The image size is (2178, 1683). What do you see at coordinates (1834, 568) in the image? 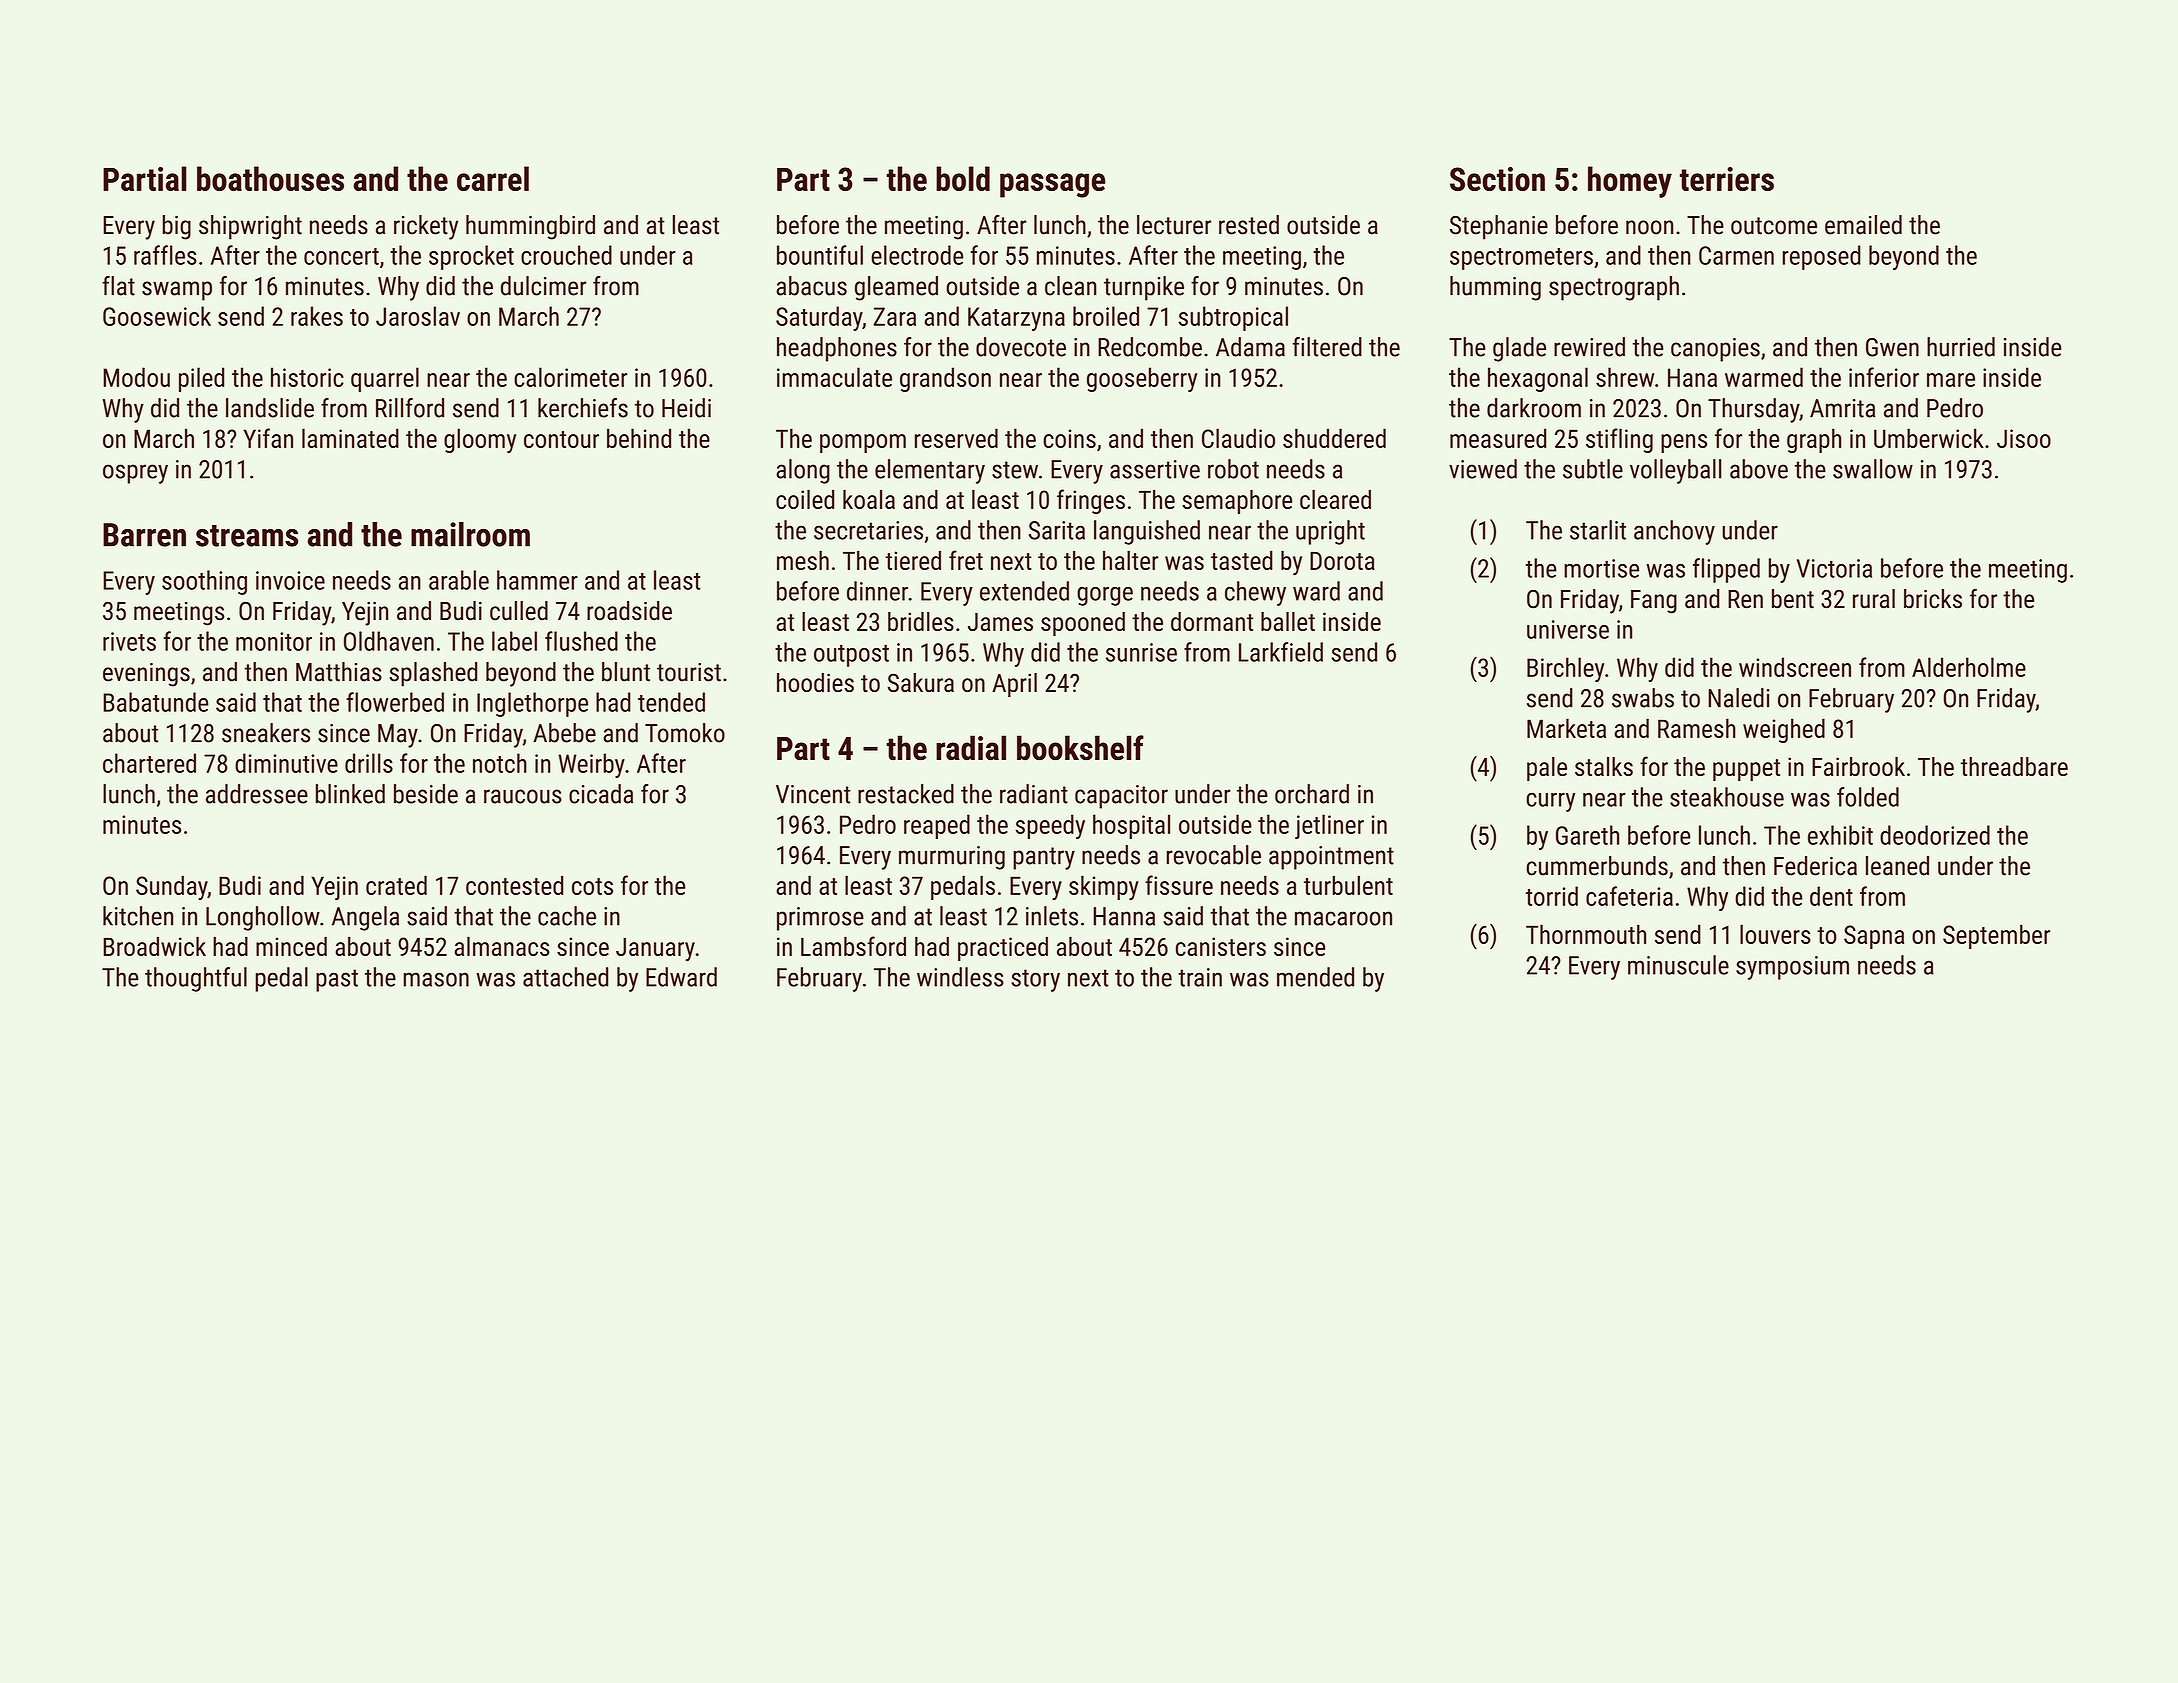
I see `Victoria` at bounding box center [1834, 568].
